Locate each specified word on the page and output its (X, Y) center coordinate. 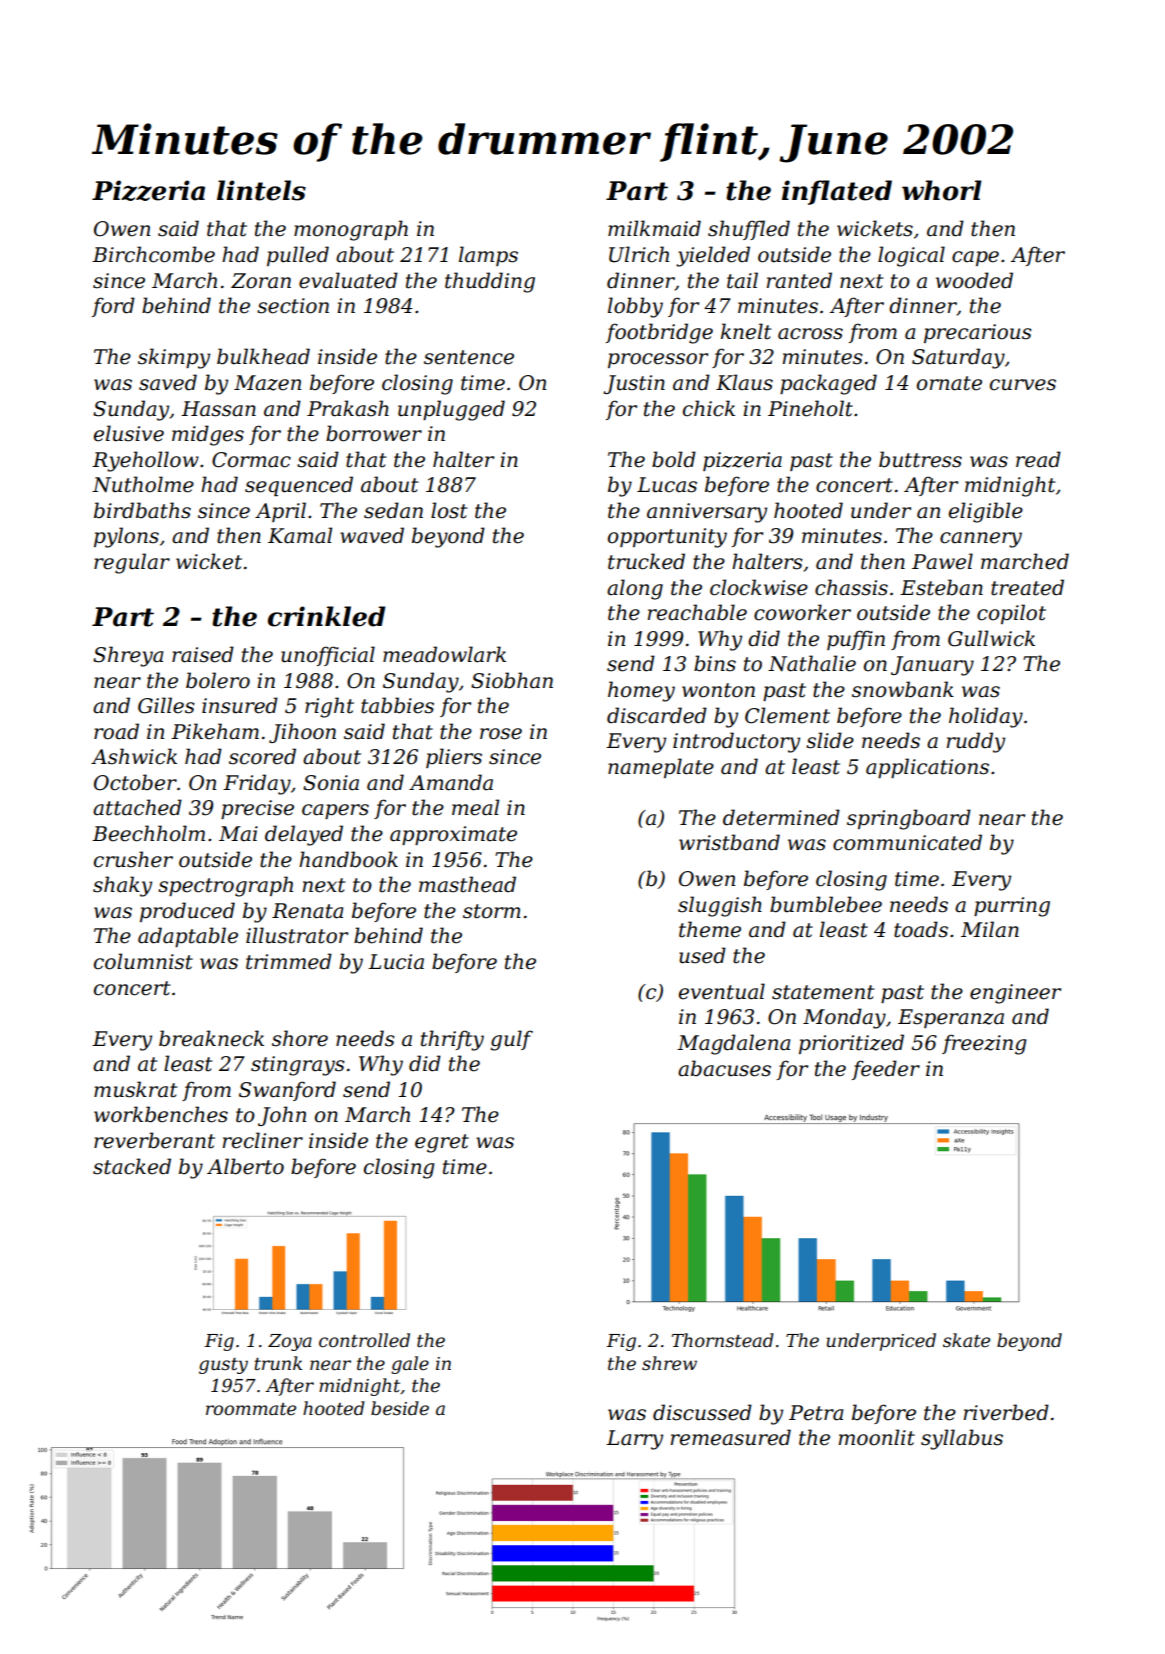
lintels (261, 190)
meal (475, 807)
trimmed (289, 961)
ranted (799, 280)
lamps (488, 256)
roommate (251, 1409)
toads (921, 929)
